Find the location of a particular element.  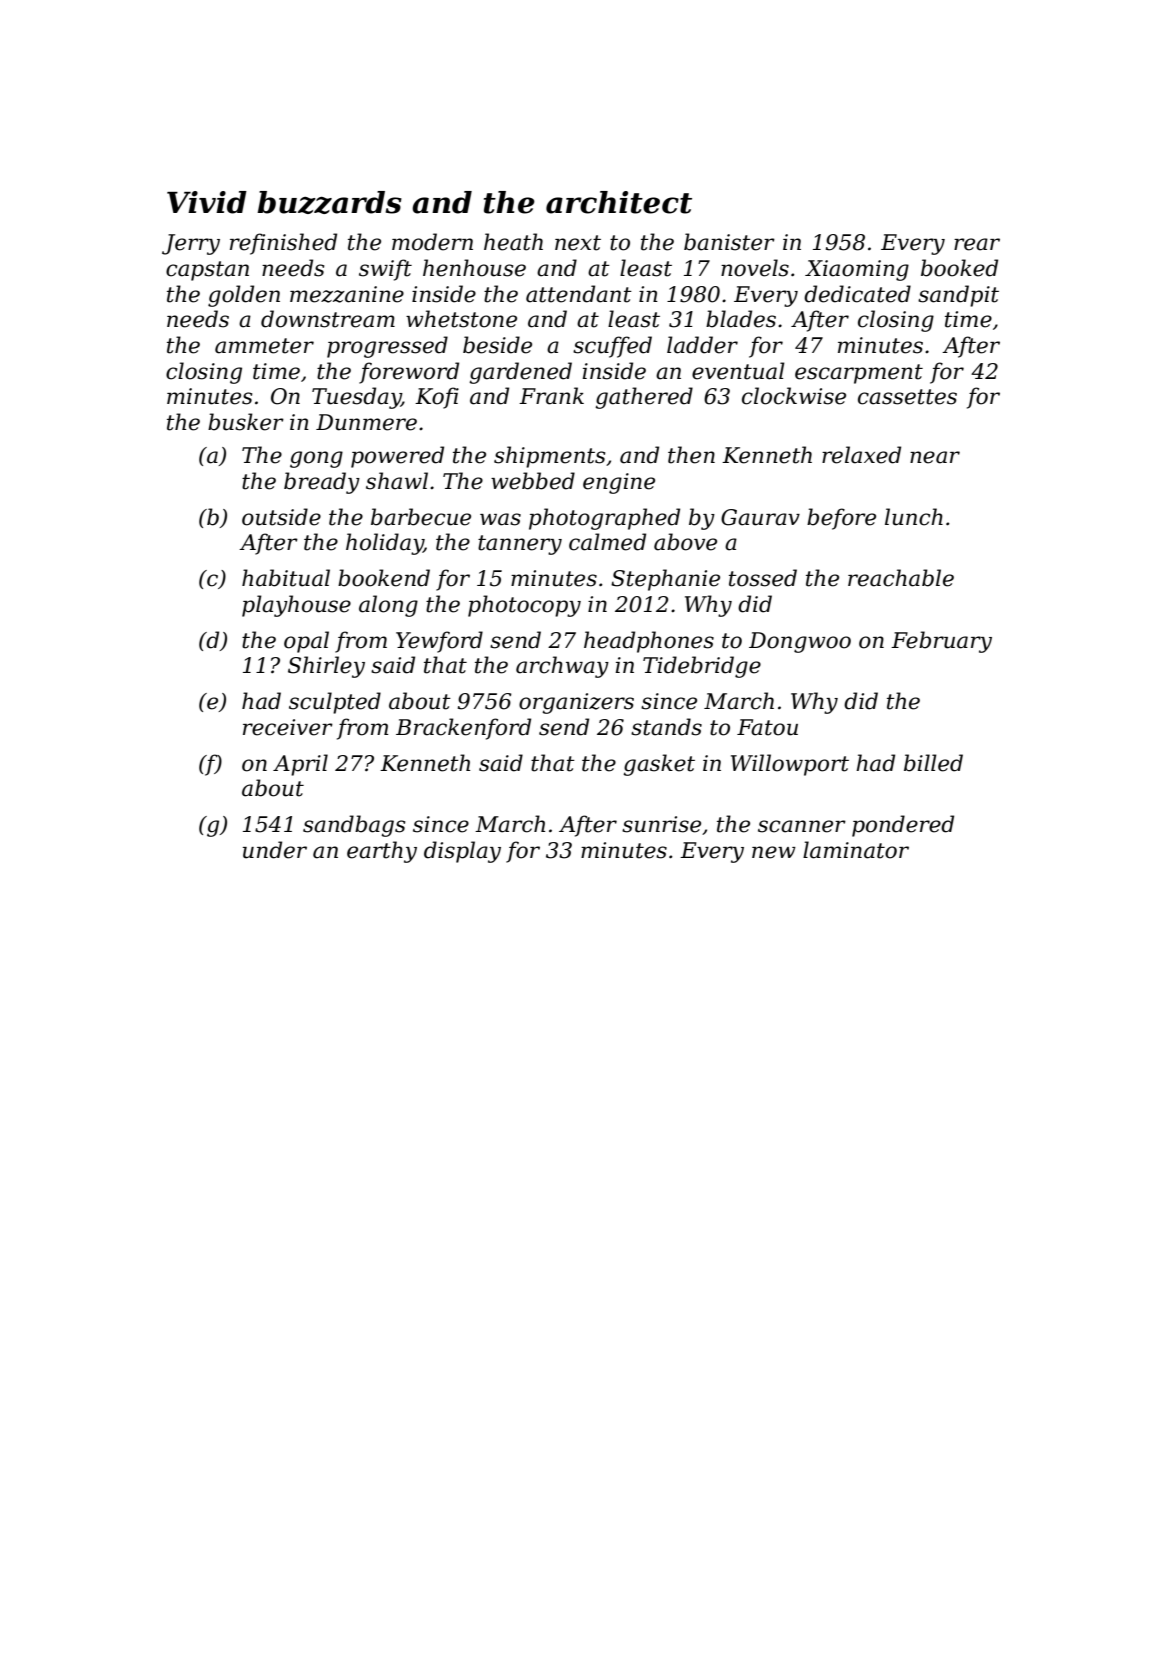

sandbags is located at coordinates (354, 826).
